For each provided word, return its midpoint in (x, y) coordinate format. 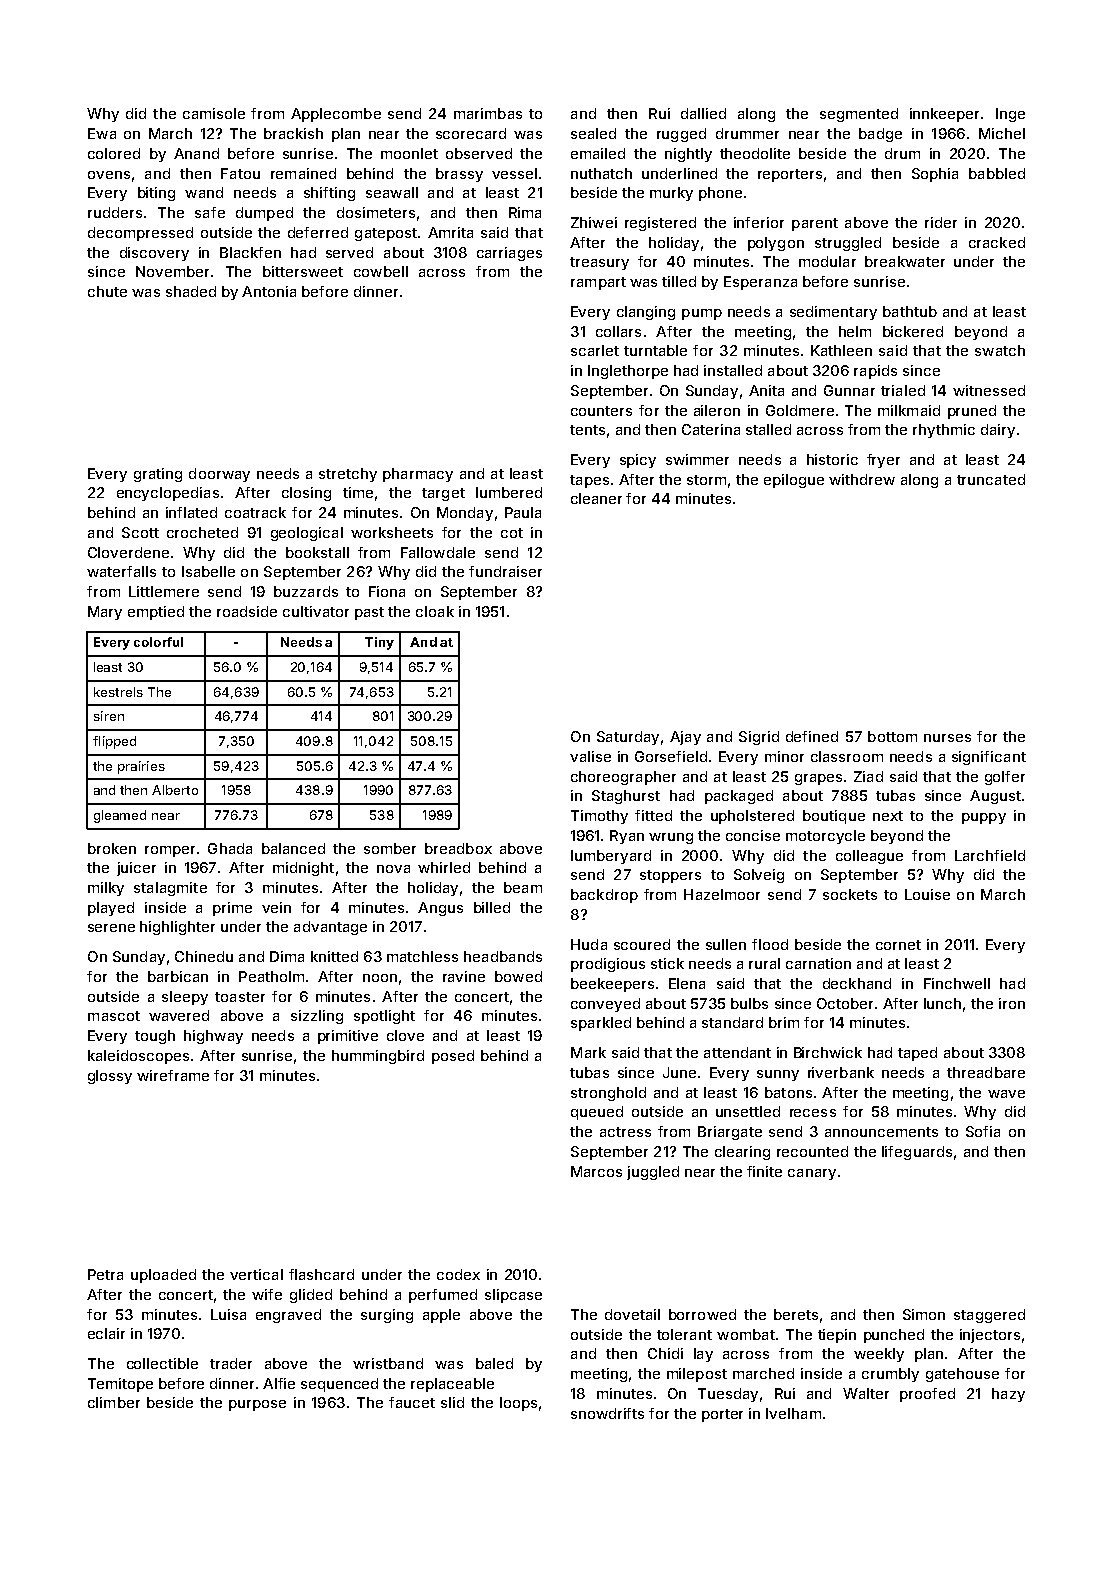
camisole (214, 113)
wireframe (173, 1075)
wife (267, 1294)
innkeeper (944, 115)
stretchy (348, 475)
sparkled (601, 1024)
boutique (834, 817)
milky (106, 889)
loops (518, 1404)
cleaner (596, 498)
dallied (703, 113)
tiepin (837, 1336)
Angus (440, 909)
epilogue (794, 481)
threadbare (986, 1072)
